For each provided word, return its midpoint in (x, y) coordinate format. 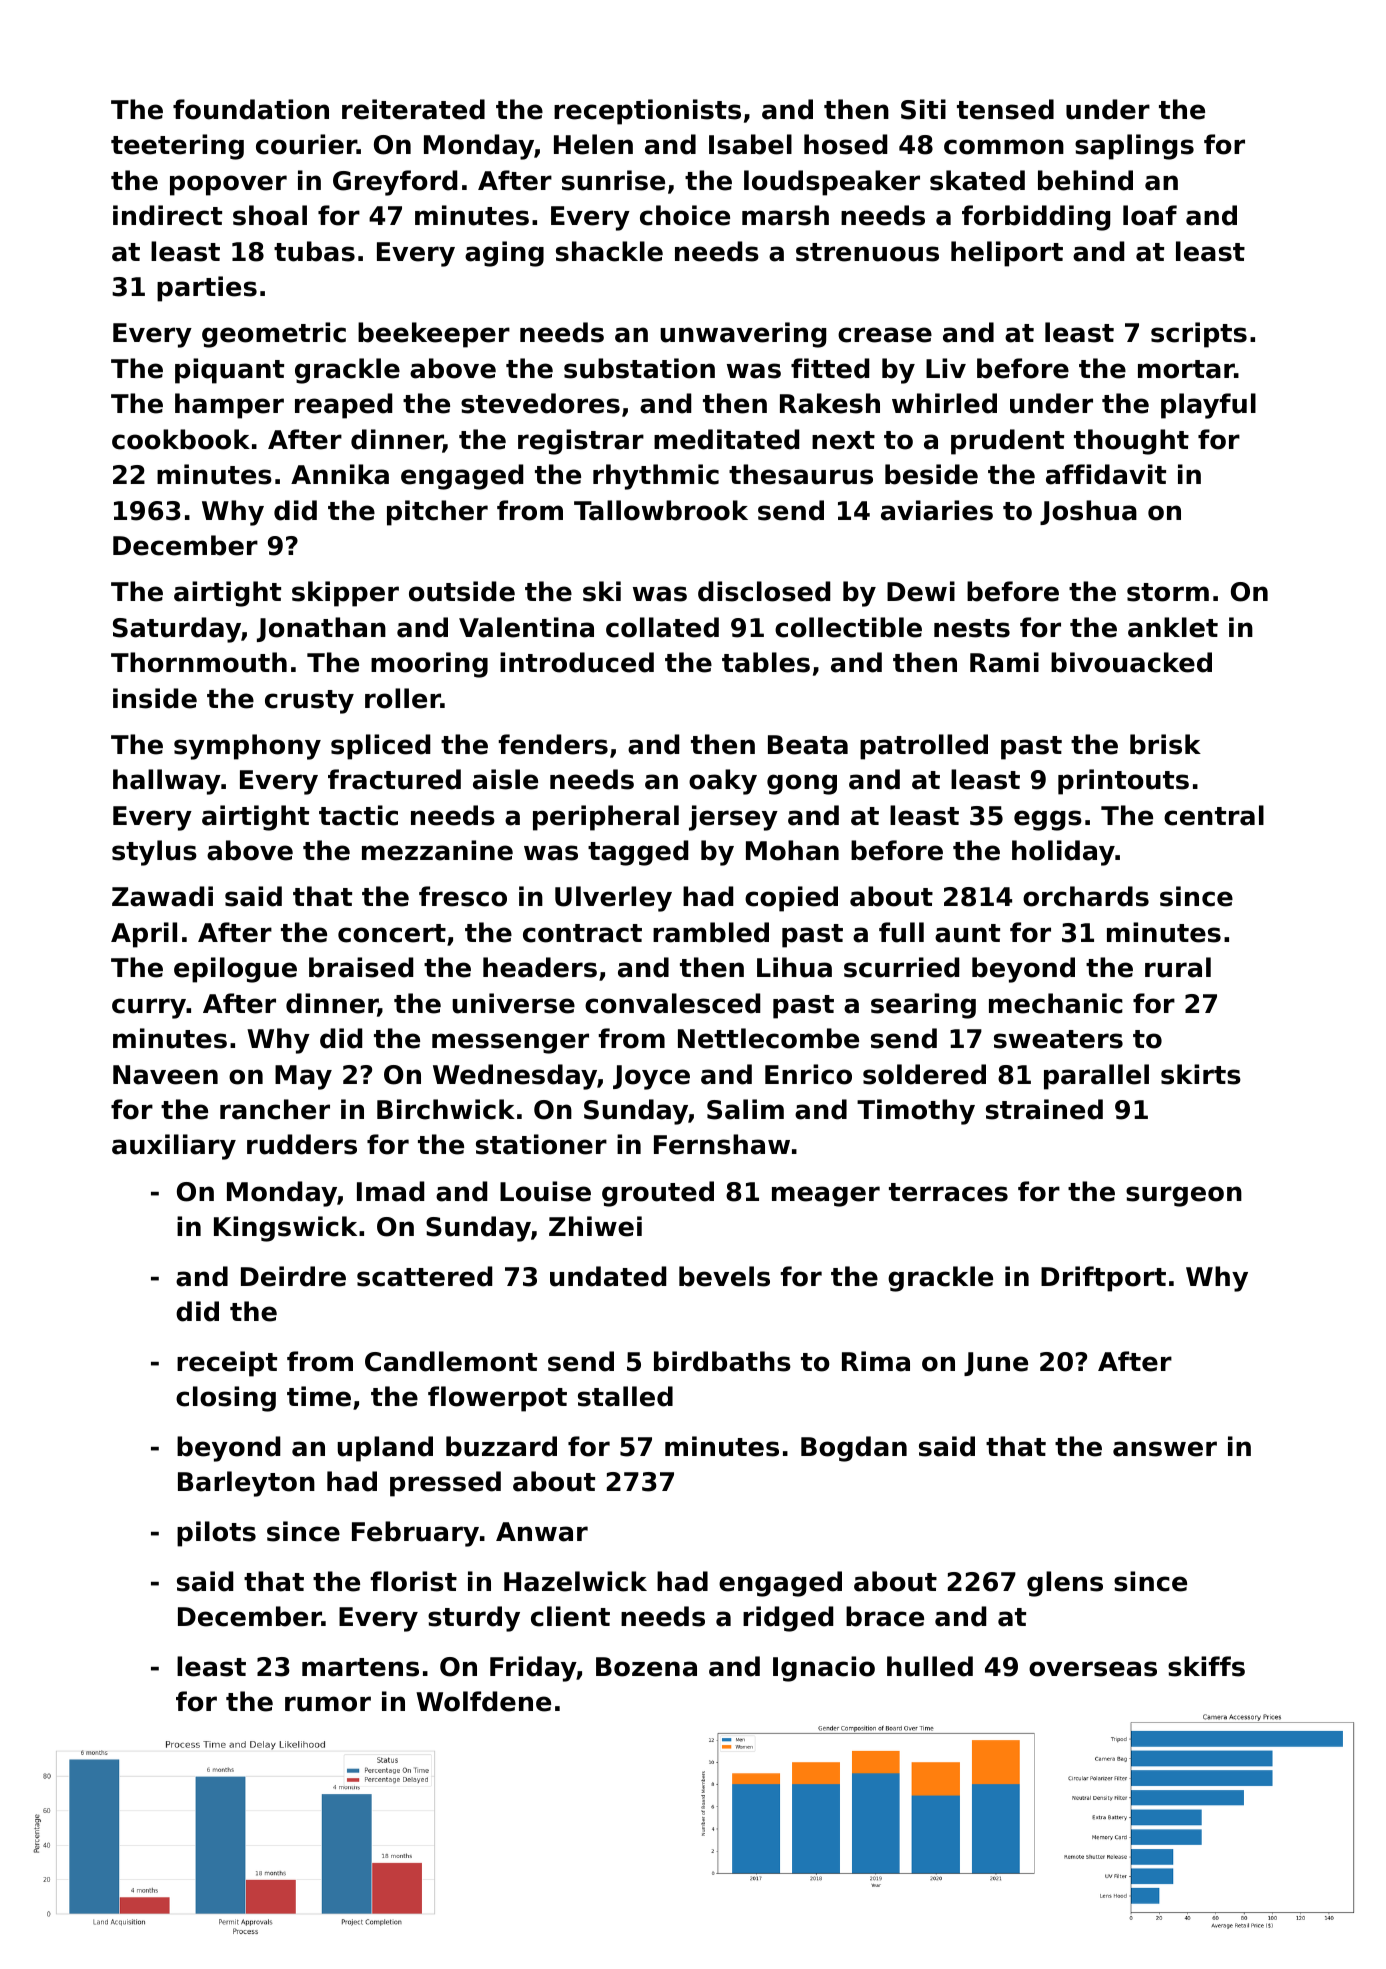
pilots (216, 1534)
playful (1208, 406)
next (843, 440)
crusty (309, 702)
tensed (1005, 109)
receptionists (647, 112)
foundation (251, 109)
